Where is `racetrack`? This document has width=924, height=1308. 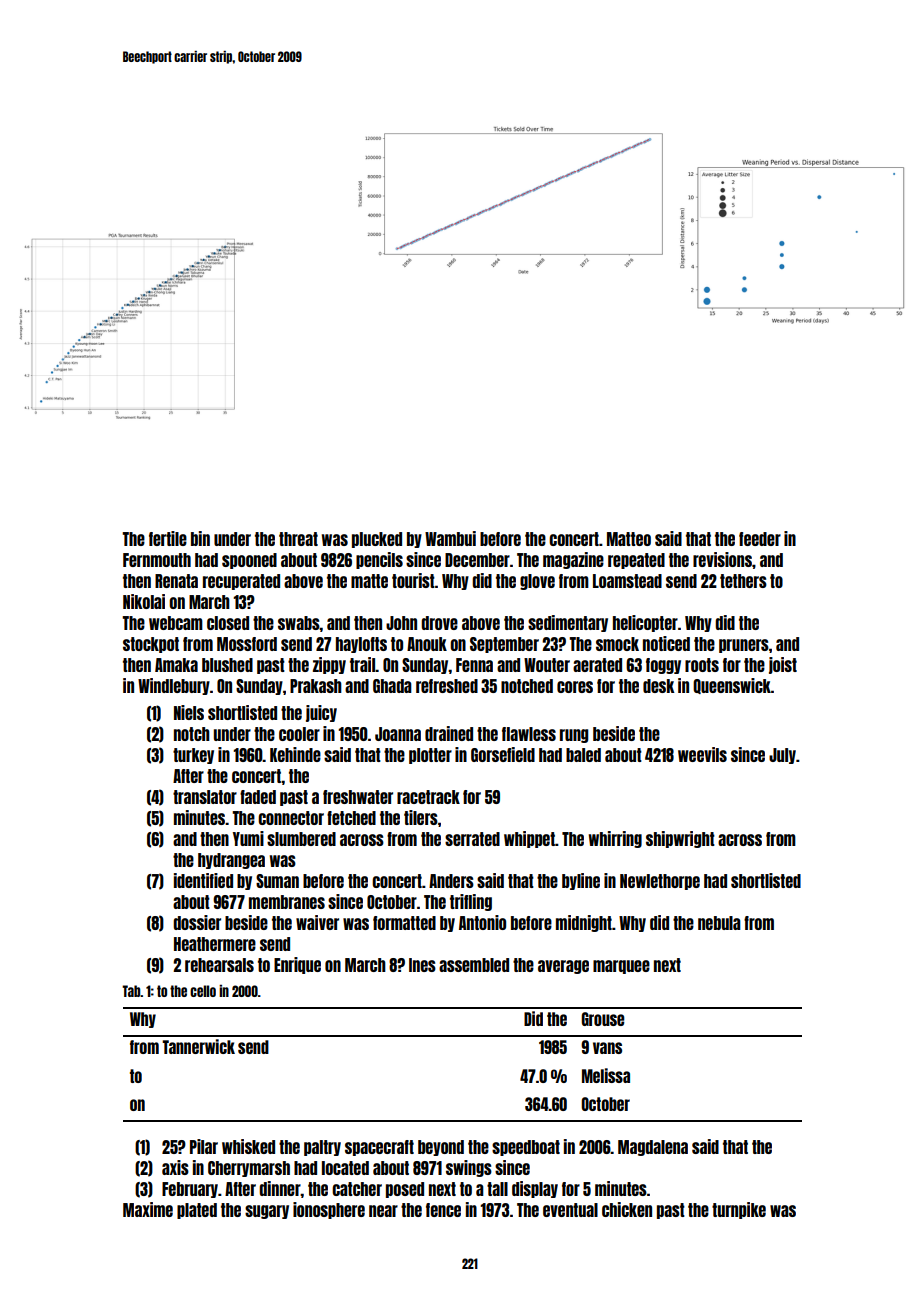
racetrack is located at coordinates (428, 797).
